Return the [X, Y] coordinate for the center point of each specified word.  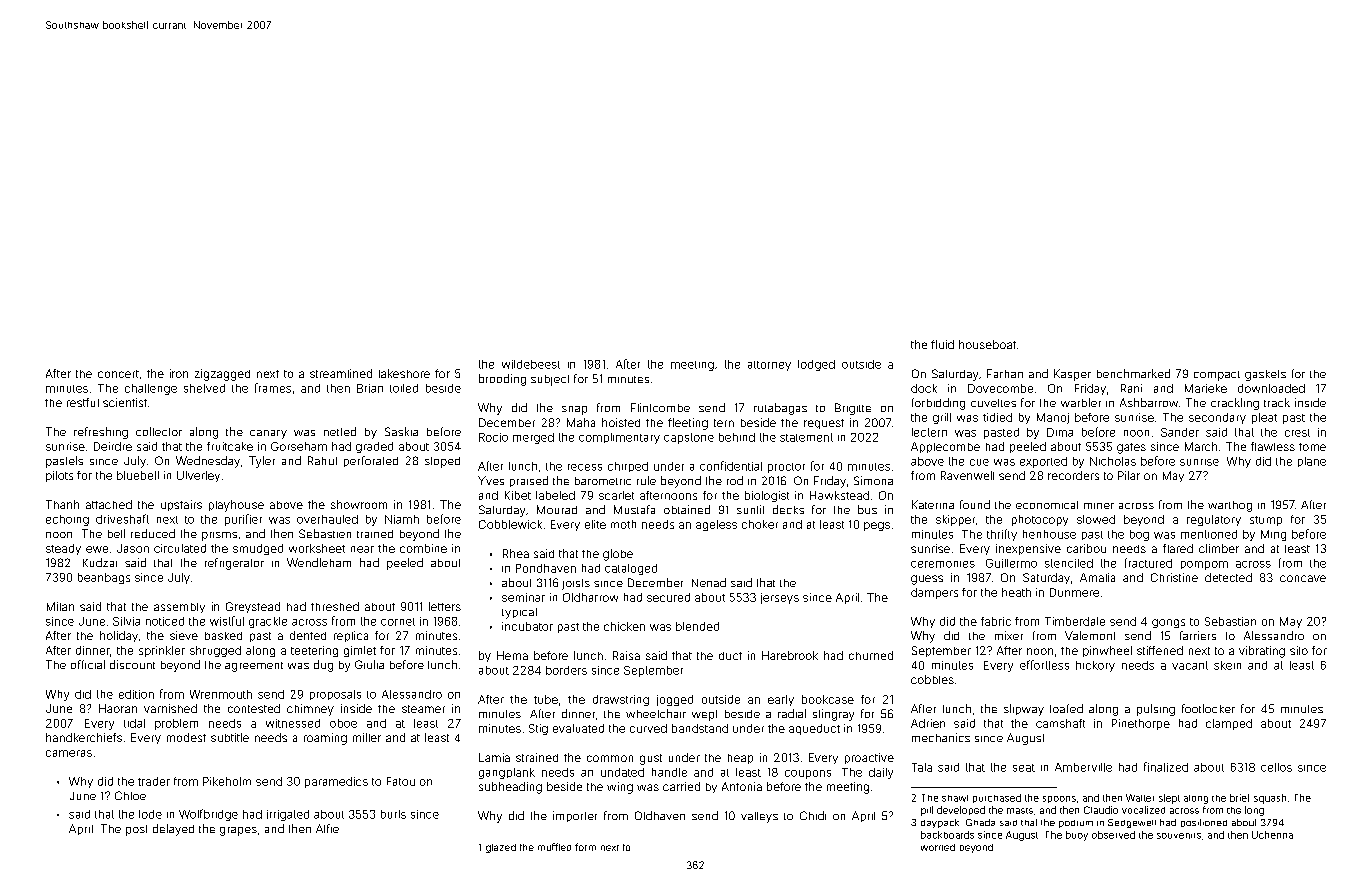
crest [1297, 433]
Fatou [401, 781]
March [1201, 446]
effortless [1044, 665]
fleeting [688, 424]
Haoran [118, 708]
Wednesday [208, 462]
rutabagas [780, 409]
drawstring [621, 700]
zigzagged [222, 375]
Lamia [494, 757]
